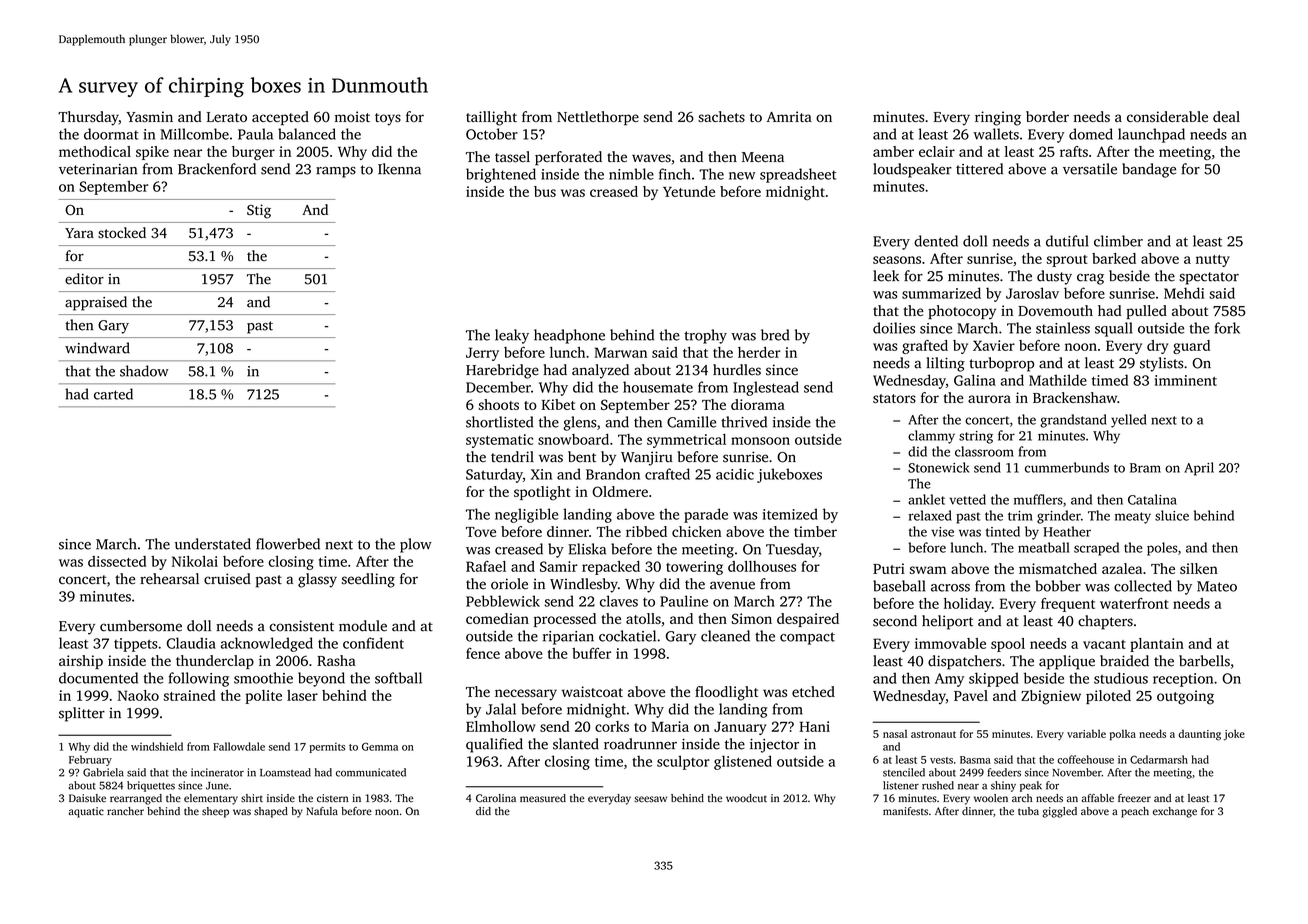 The height and width of the screenshot is (924, 1308). I want to click on shoots, so click(498, 404).
